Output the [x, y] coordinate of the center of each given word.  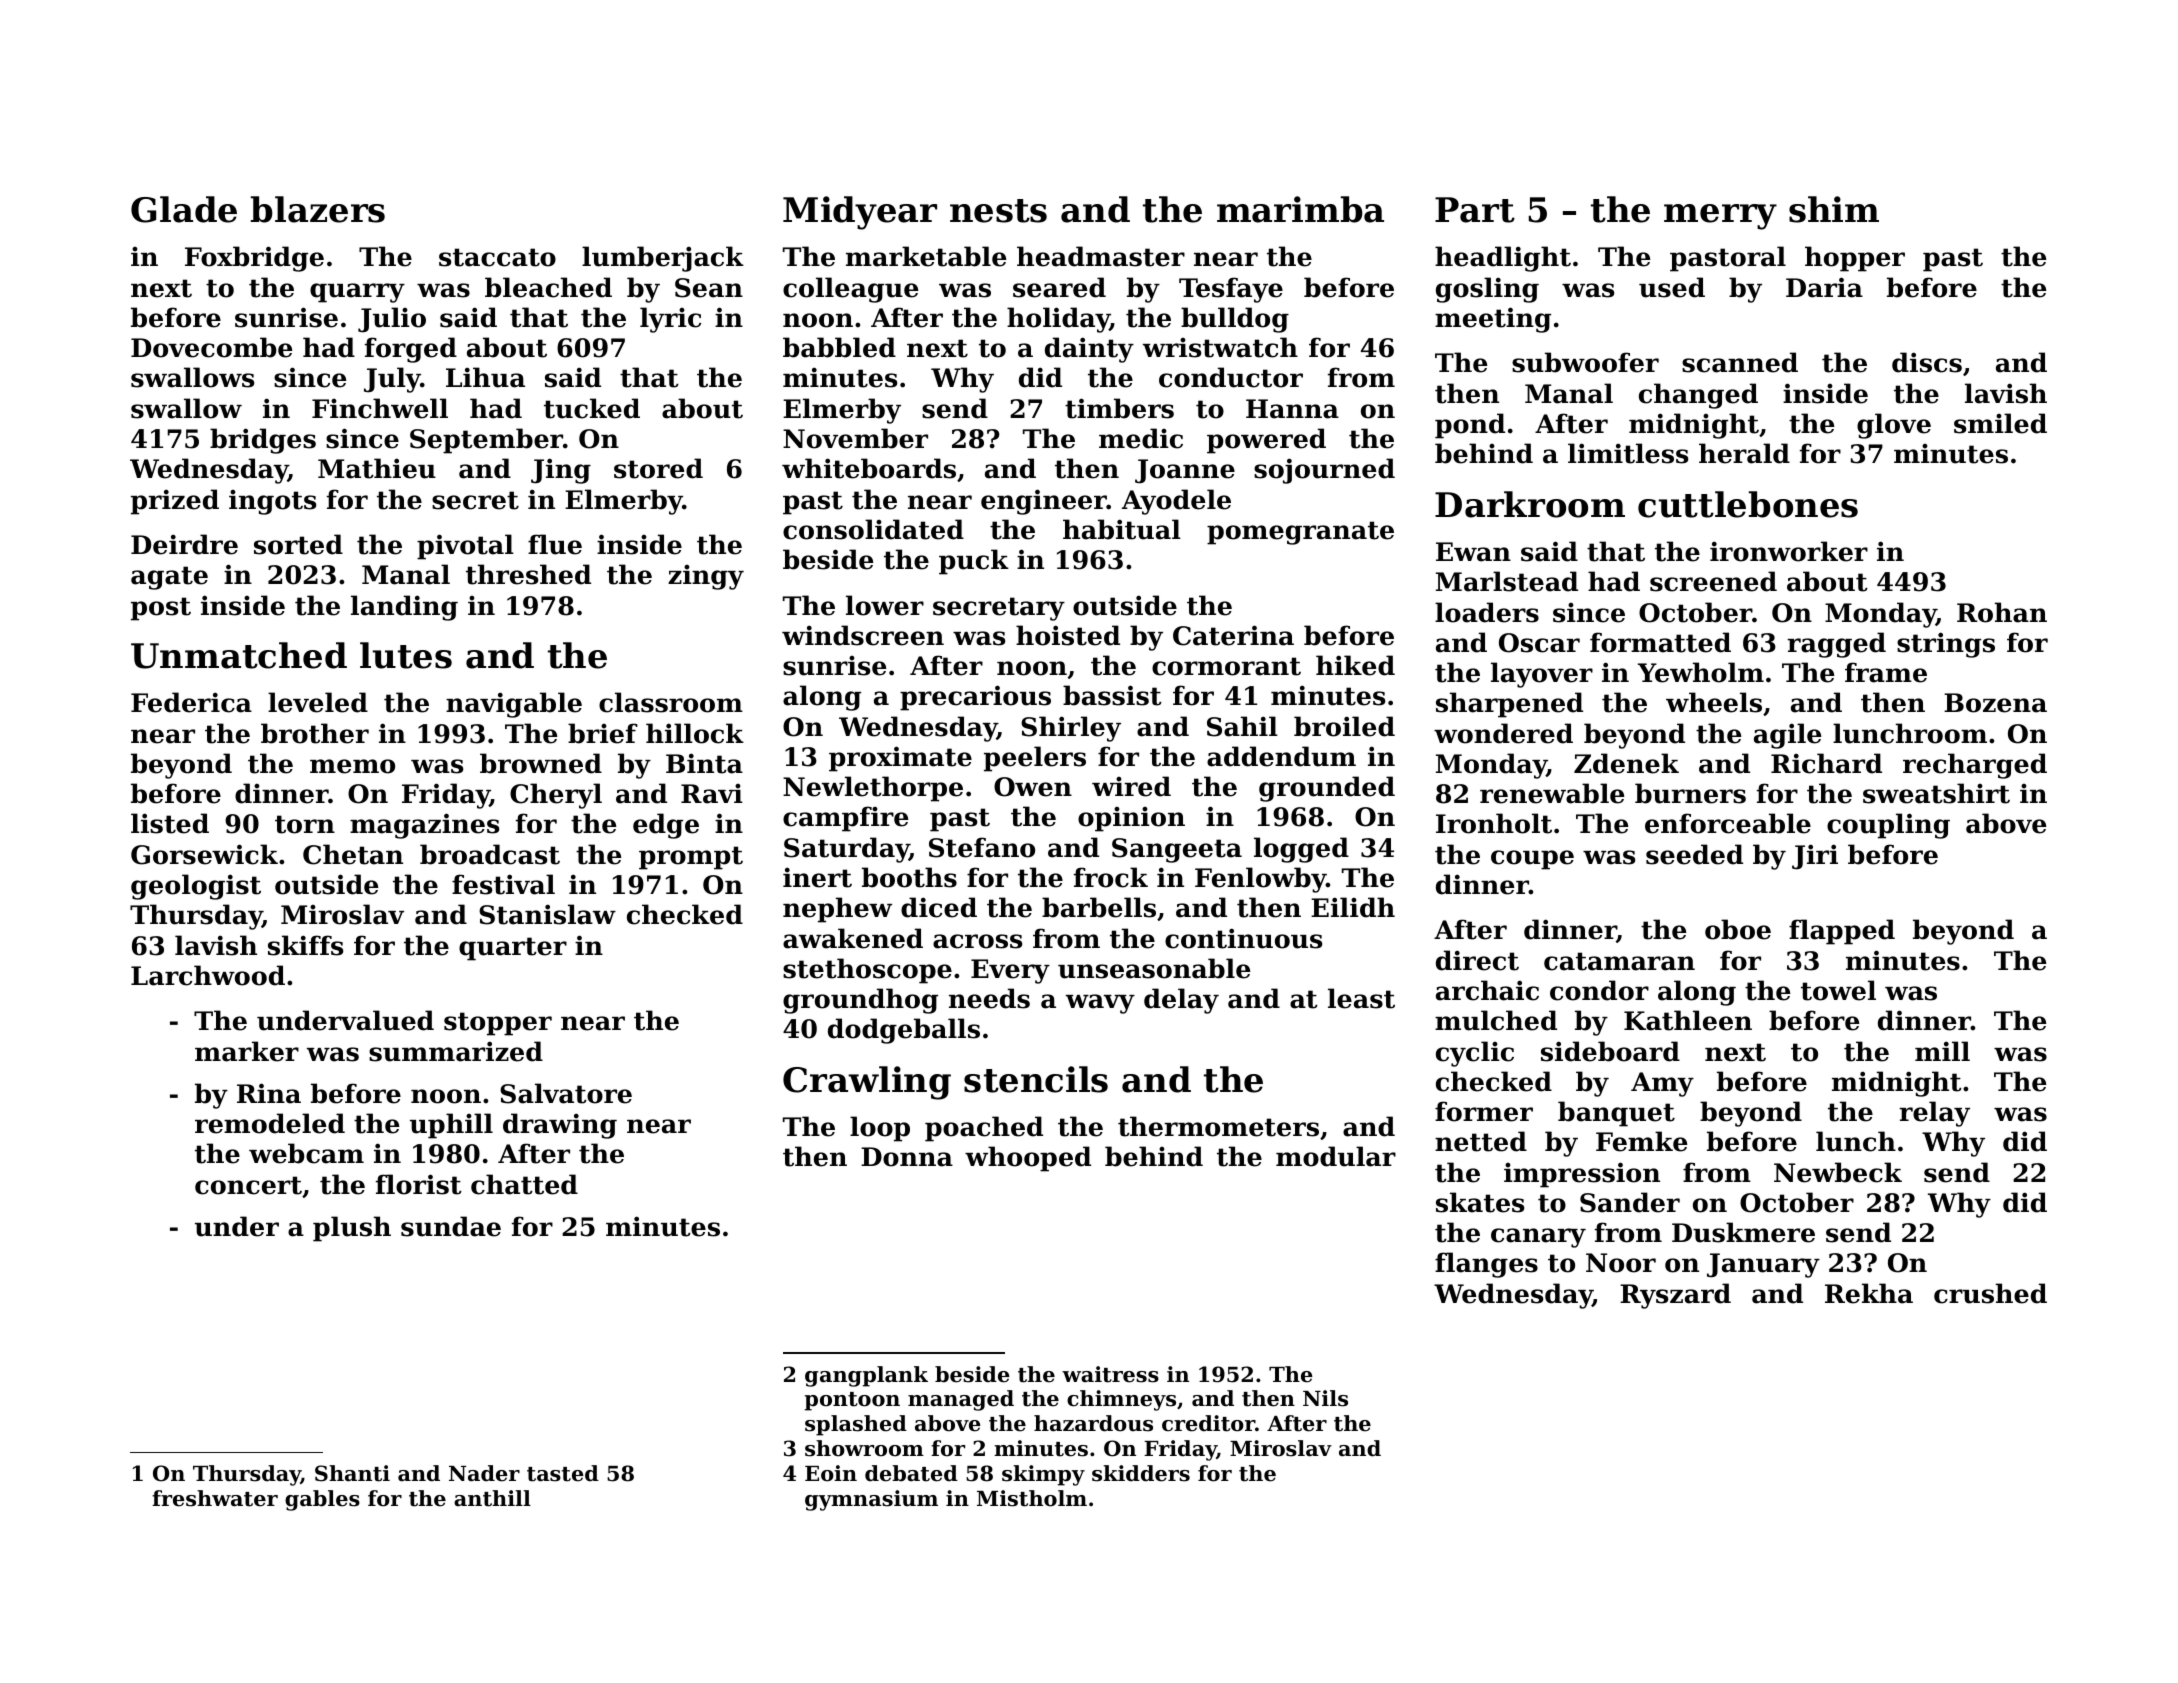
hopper [1855, 259]
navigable [514, 705]
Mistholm [1032, 1498]
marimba [1300, 209]
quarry [357, 293]
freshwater [215, 1498]
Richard [1826, 763]
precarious [975, 698]
